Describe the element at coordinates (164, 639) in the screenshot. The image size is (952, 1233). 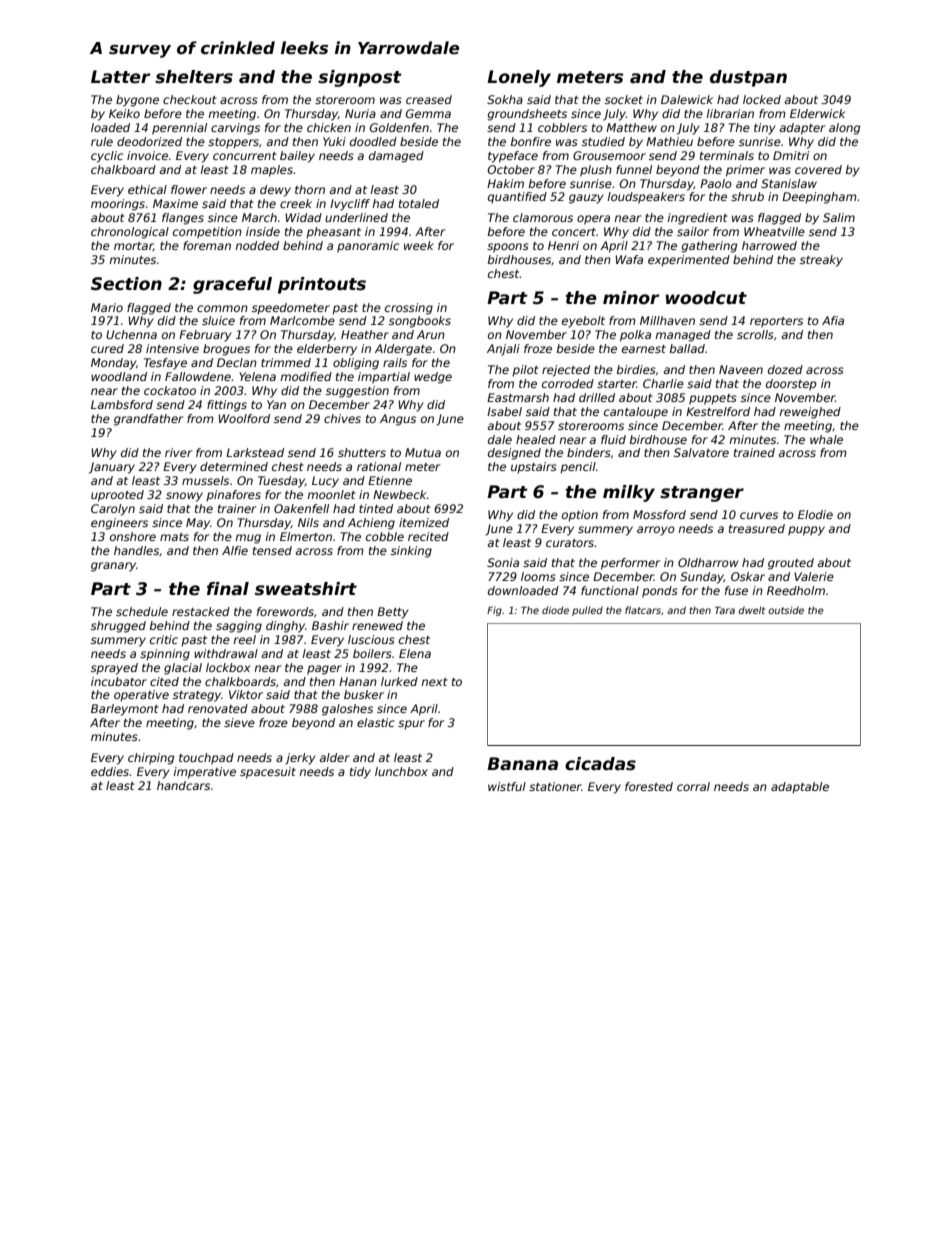
I see `critic` at that location.
